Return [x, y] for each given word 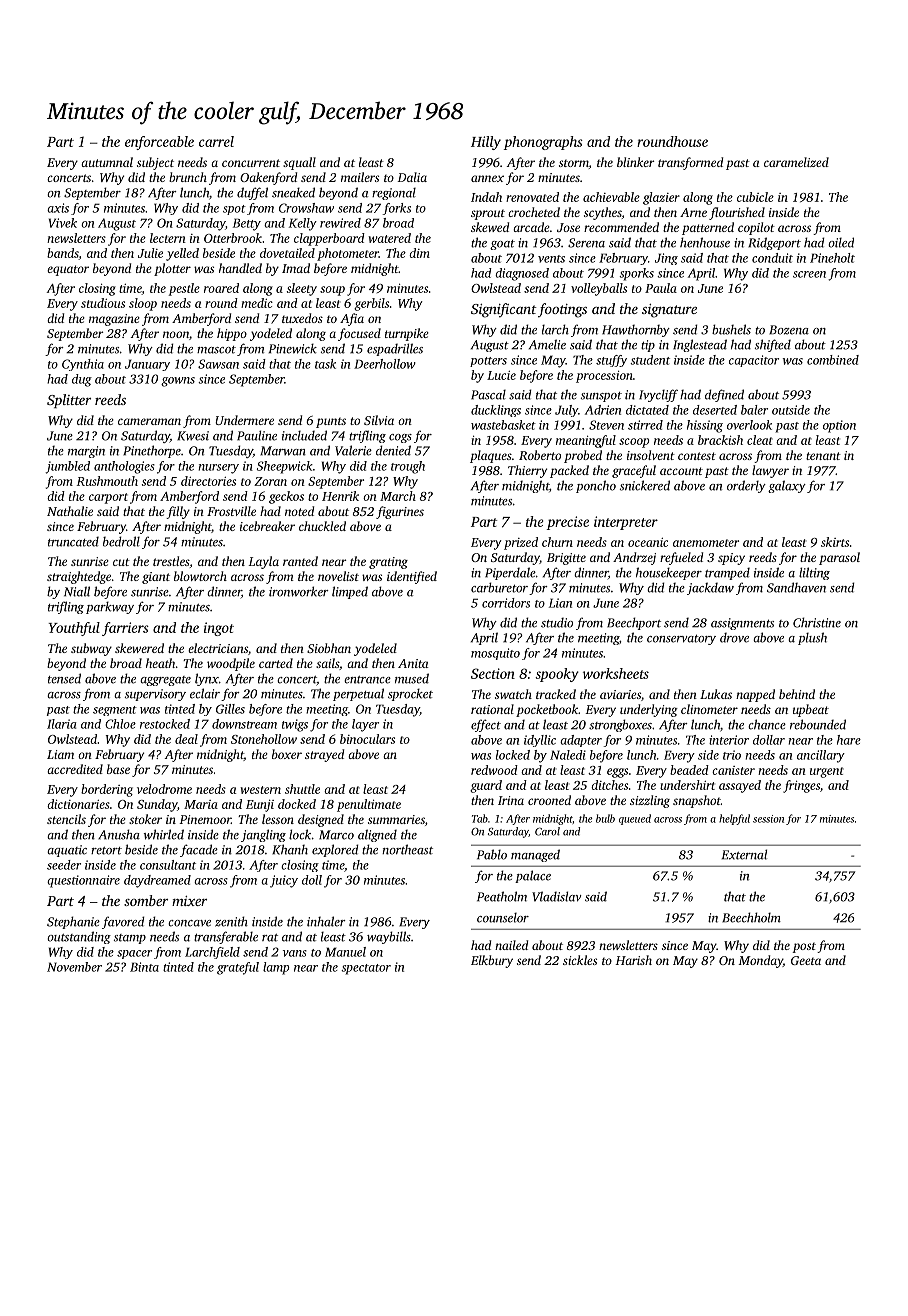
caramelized [796, 162]
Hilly [486, 143]
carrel [216, 141]
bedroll [121, 541]
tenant [823, 456]
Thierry [527, 471]
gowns [178, 382]
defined [724, 395]
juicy [284, 881]
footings [562, 310]
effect [486, 725]
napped [755, 695]
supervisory [155, 695]
